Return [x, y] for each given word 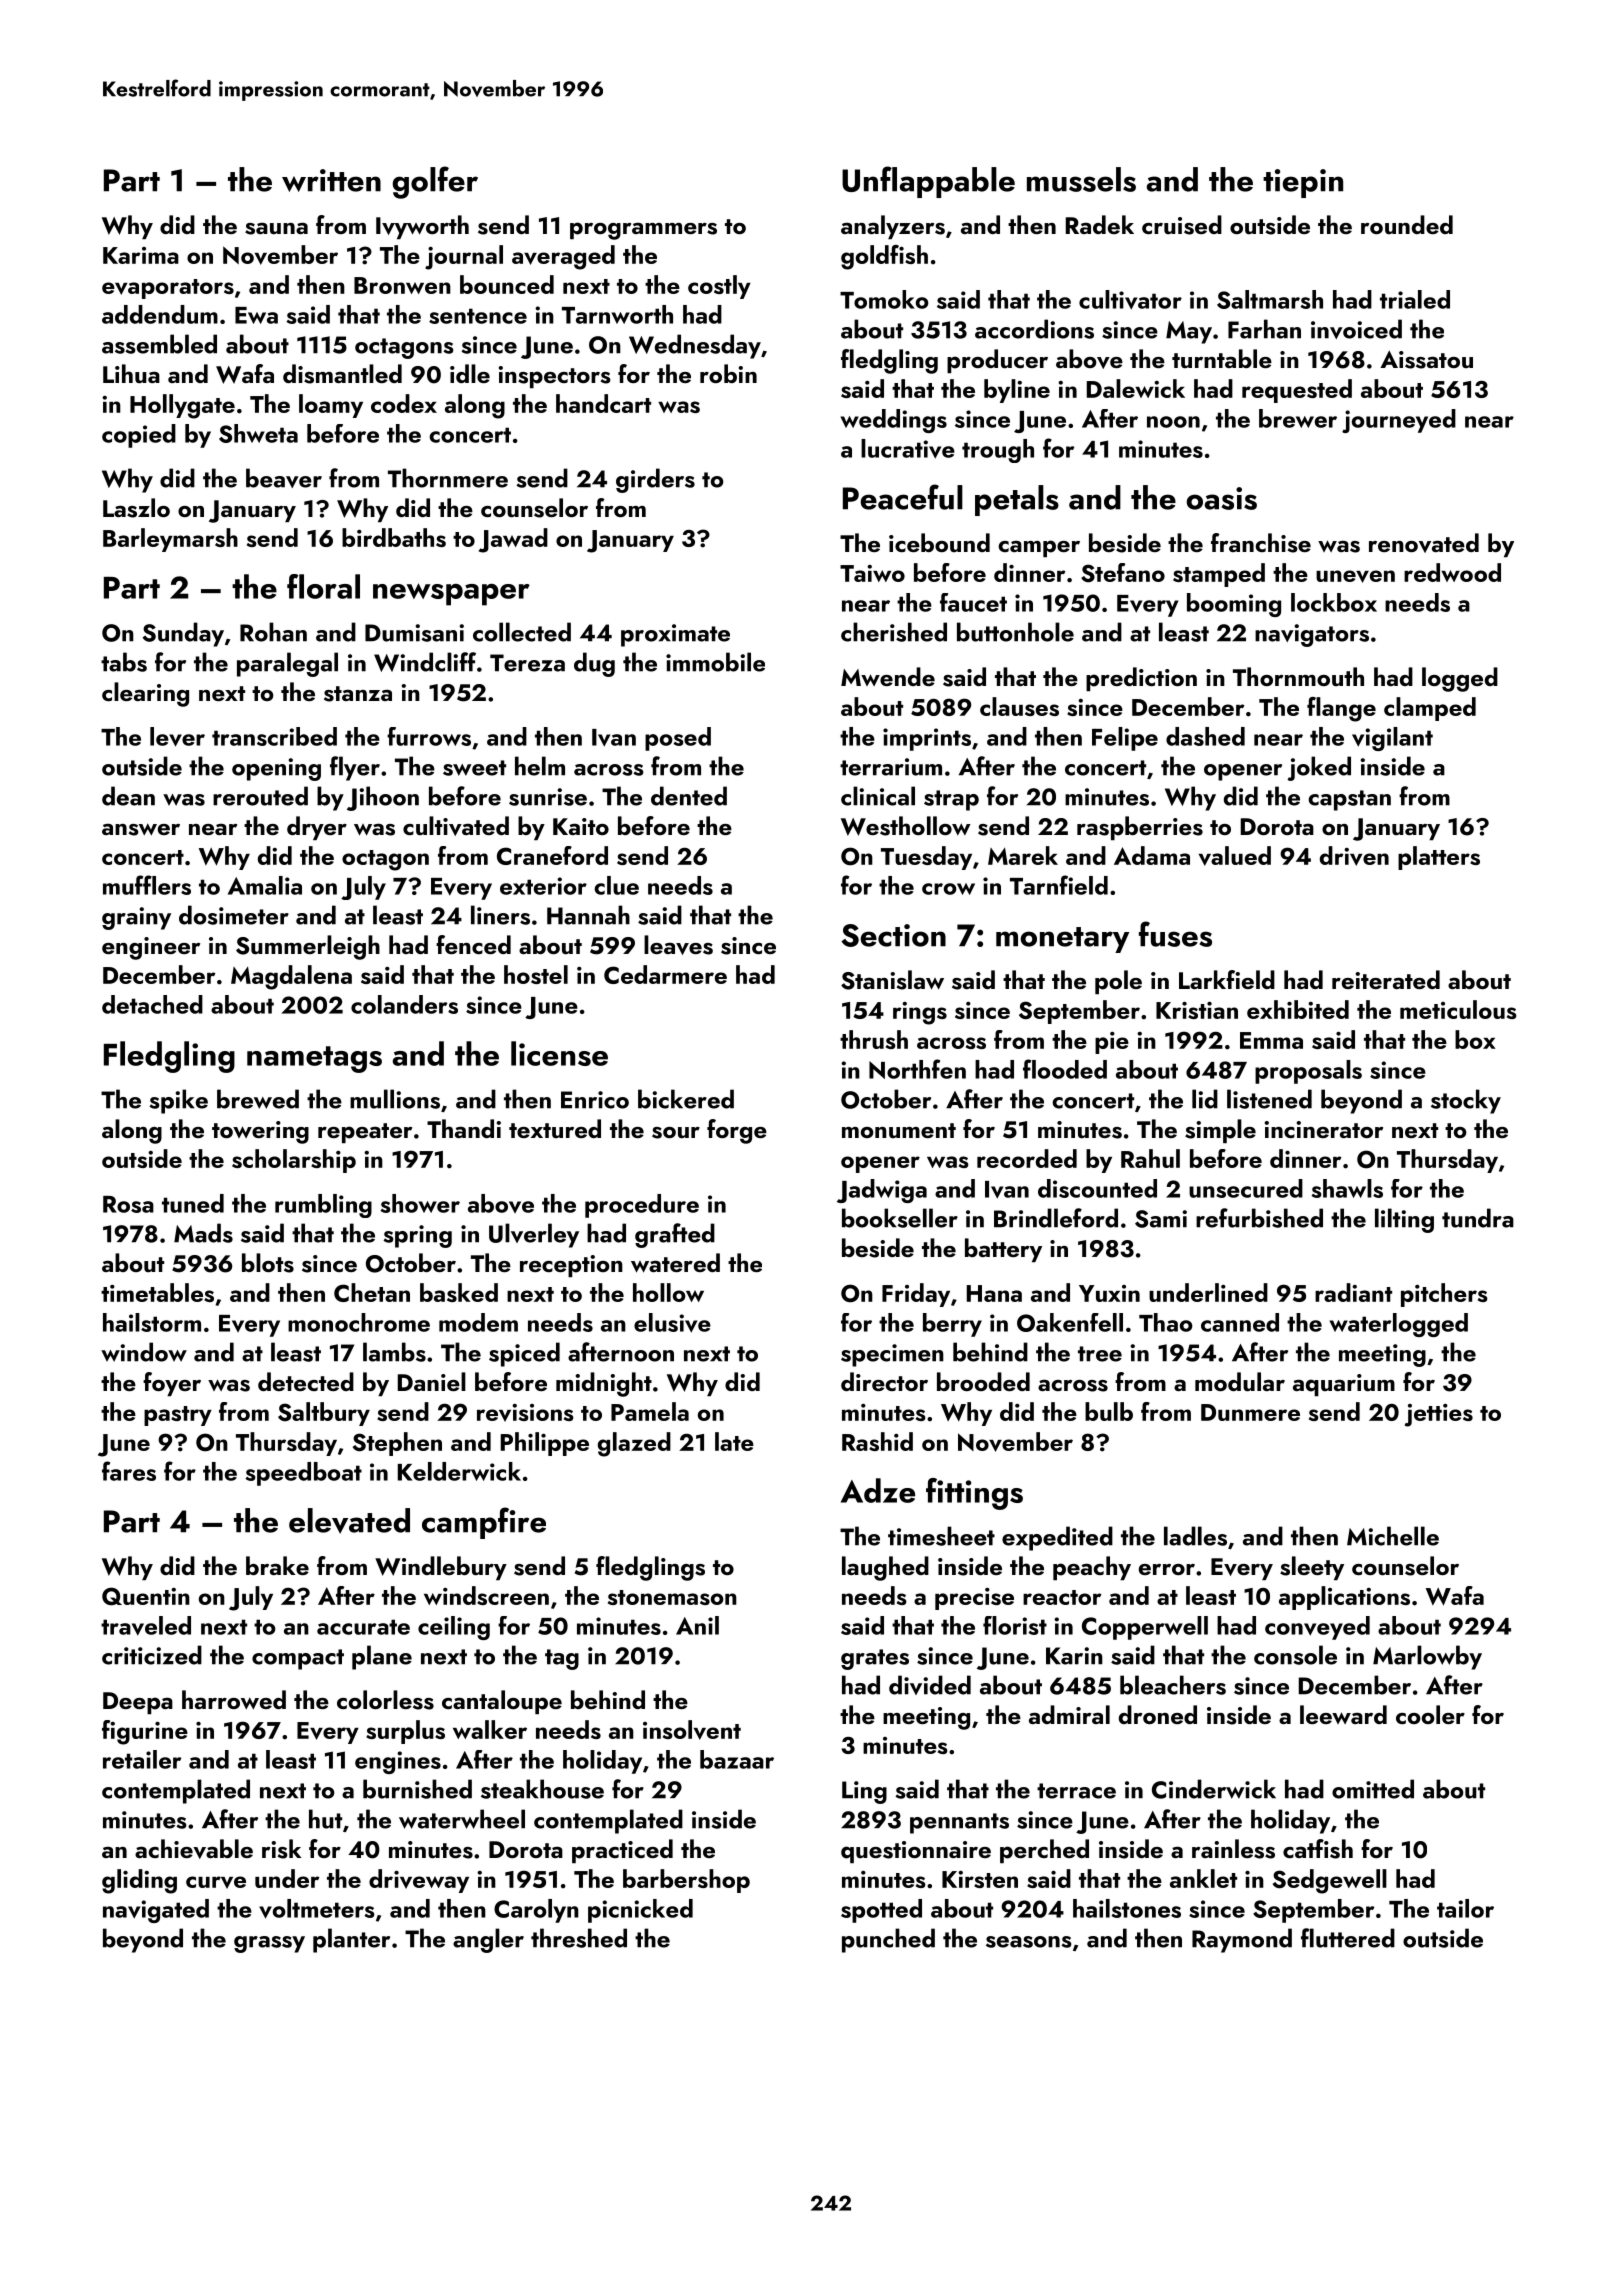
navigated [156, 1911]
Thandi [464, 1128]
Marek [1023, 855]
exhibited [1298, 1009]
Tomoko [884, 299]
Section [893, 935]
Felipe [1125, 739]
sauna [276, 228]
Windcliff [425, 662]
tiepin [1303, 183]
